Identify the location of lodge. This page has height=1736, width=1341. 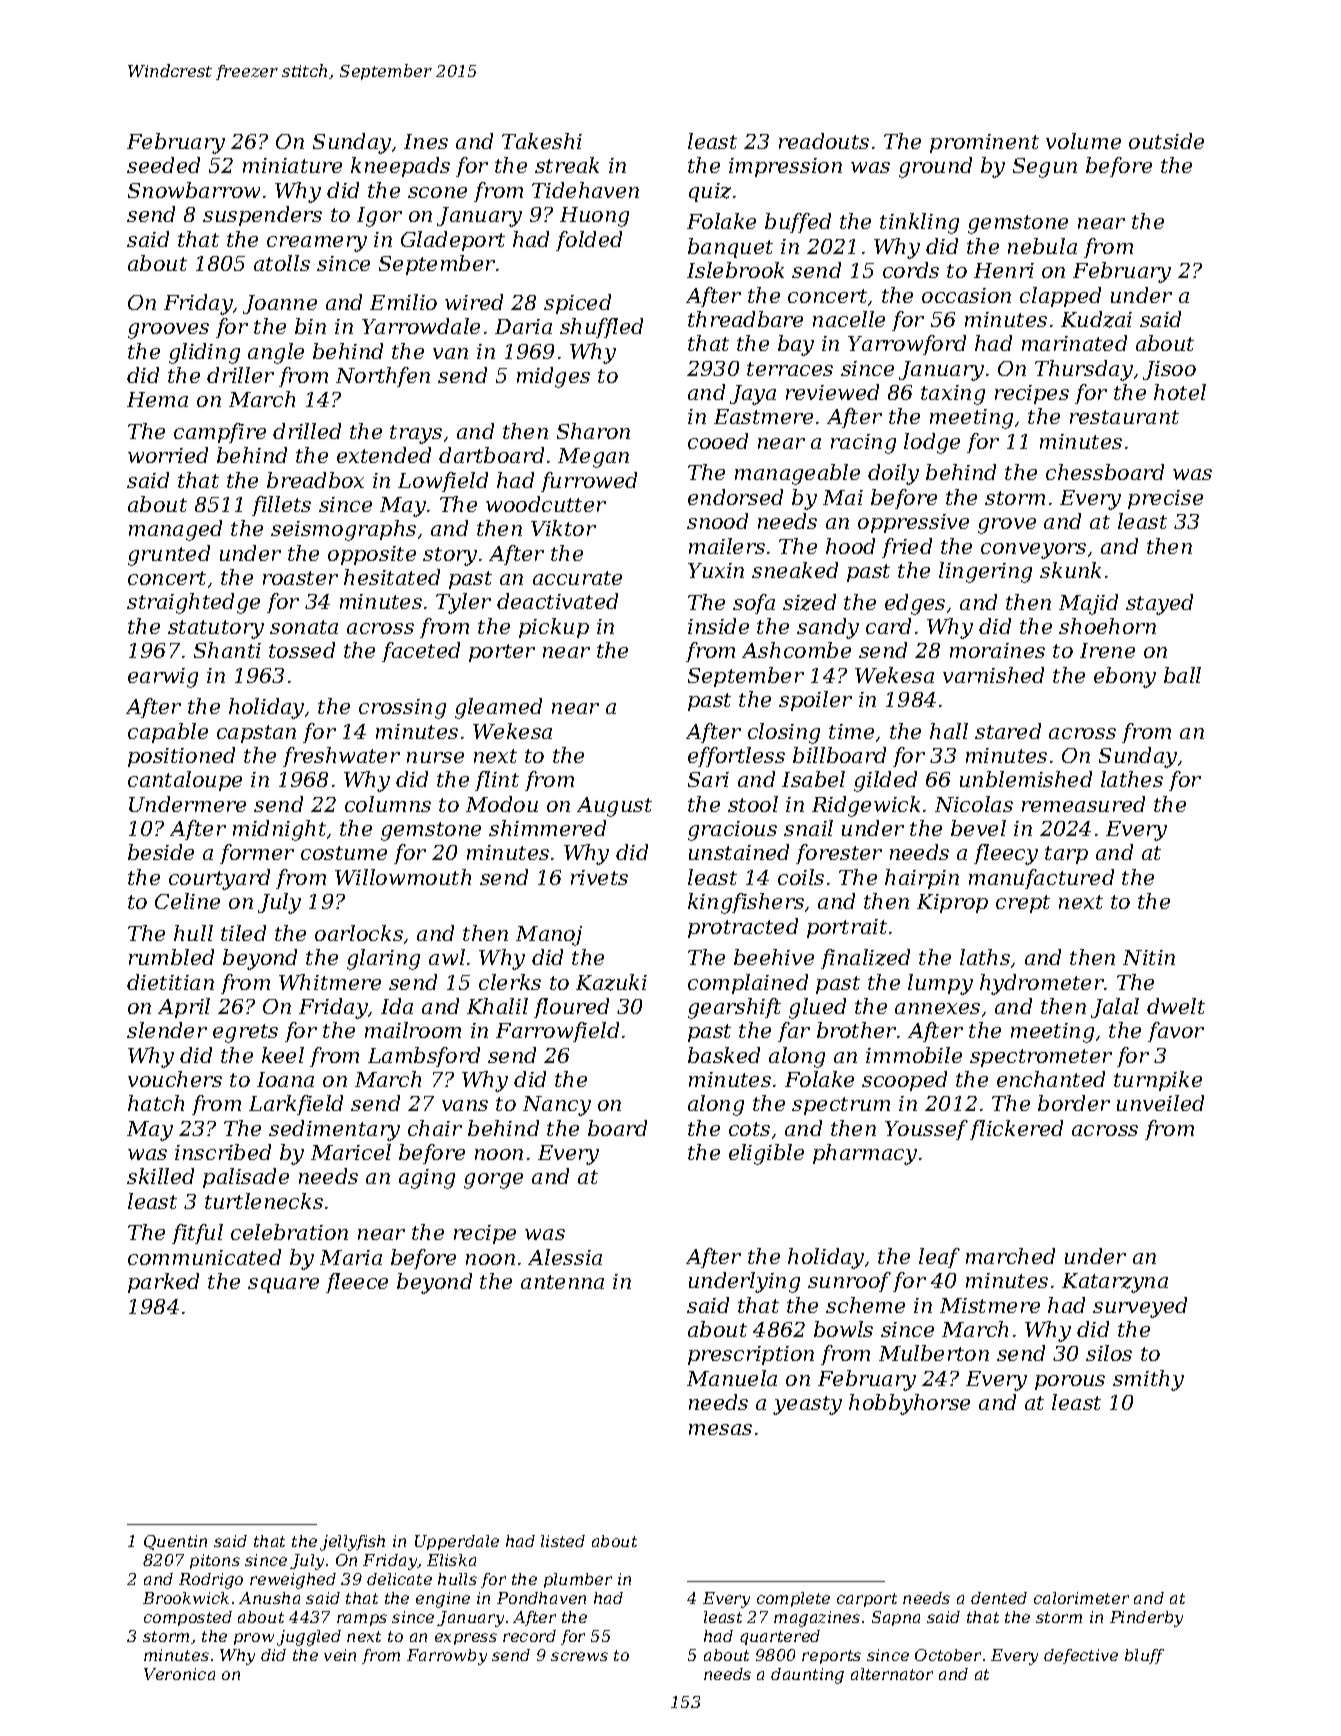
(932, 443).
